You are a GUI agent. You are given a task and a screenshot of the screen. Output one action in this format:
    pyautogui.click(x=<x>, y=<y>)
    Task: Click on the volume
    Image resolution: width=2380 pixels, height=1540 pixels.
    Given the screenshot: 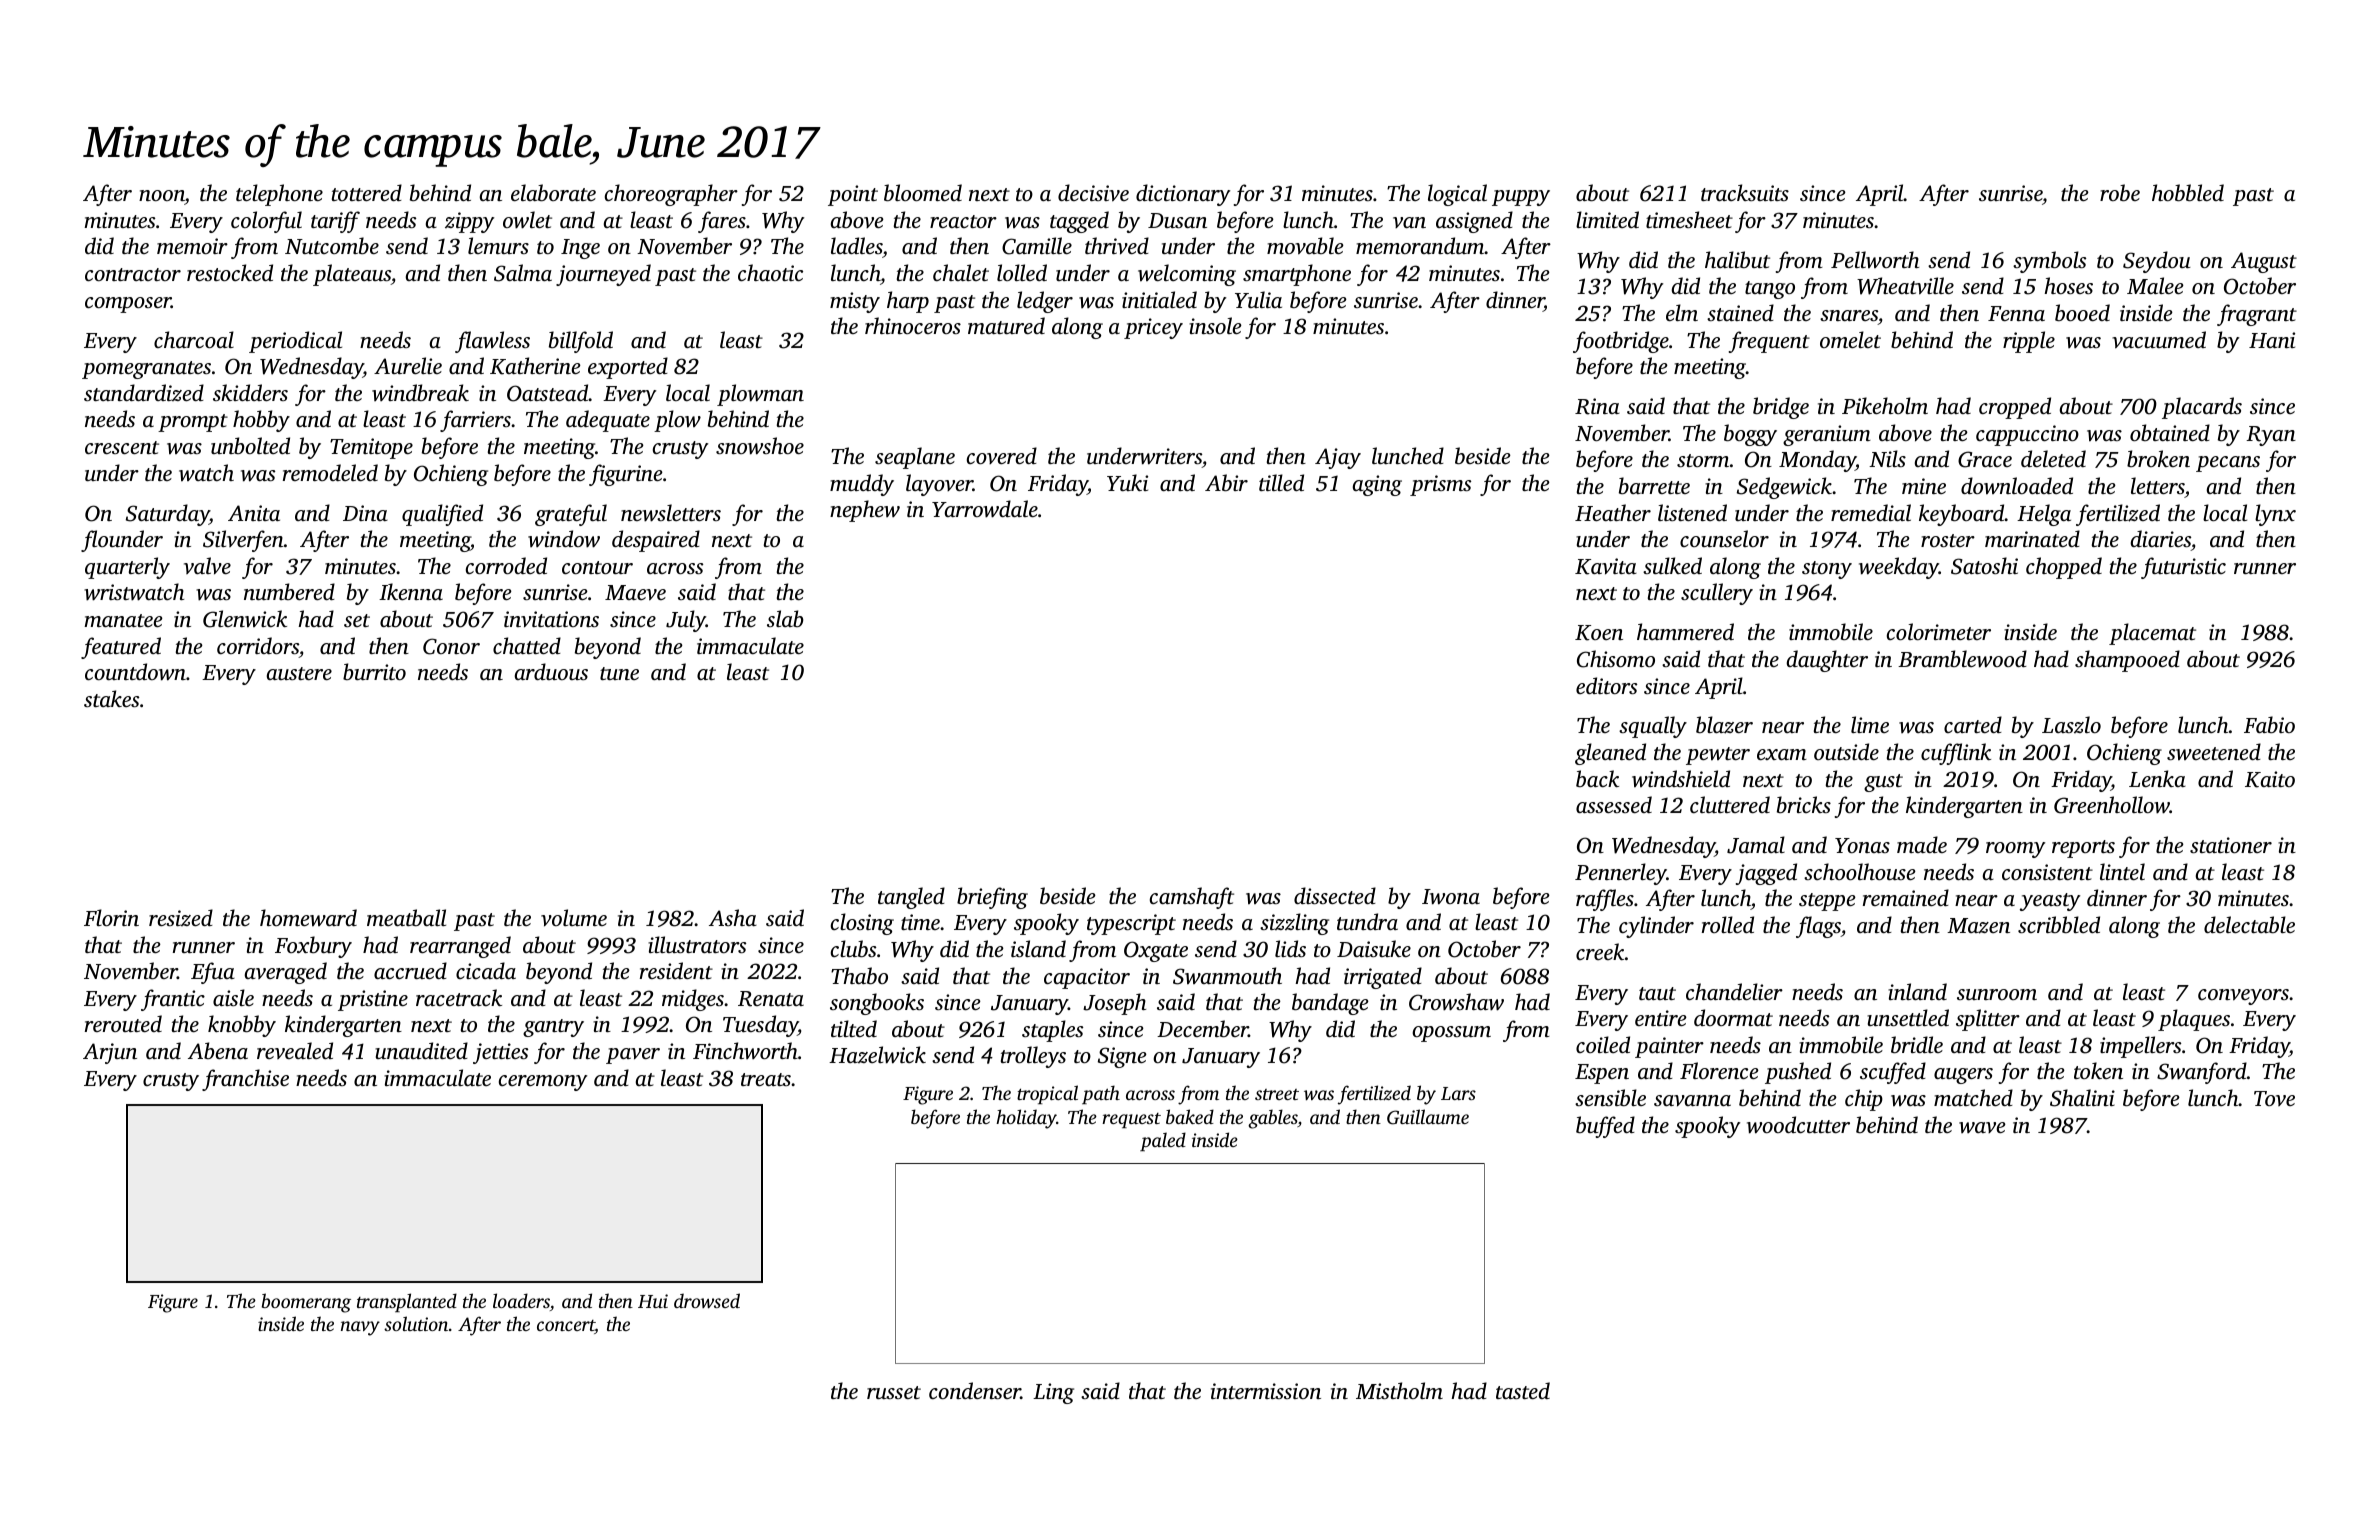 What is the action you would take?
    pyautogui.click(x=574, y=918)
